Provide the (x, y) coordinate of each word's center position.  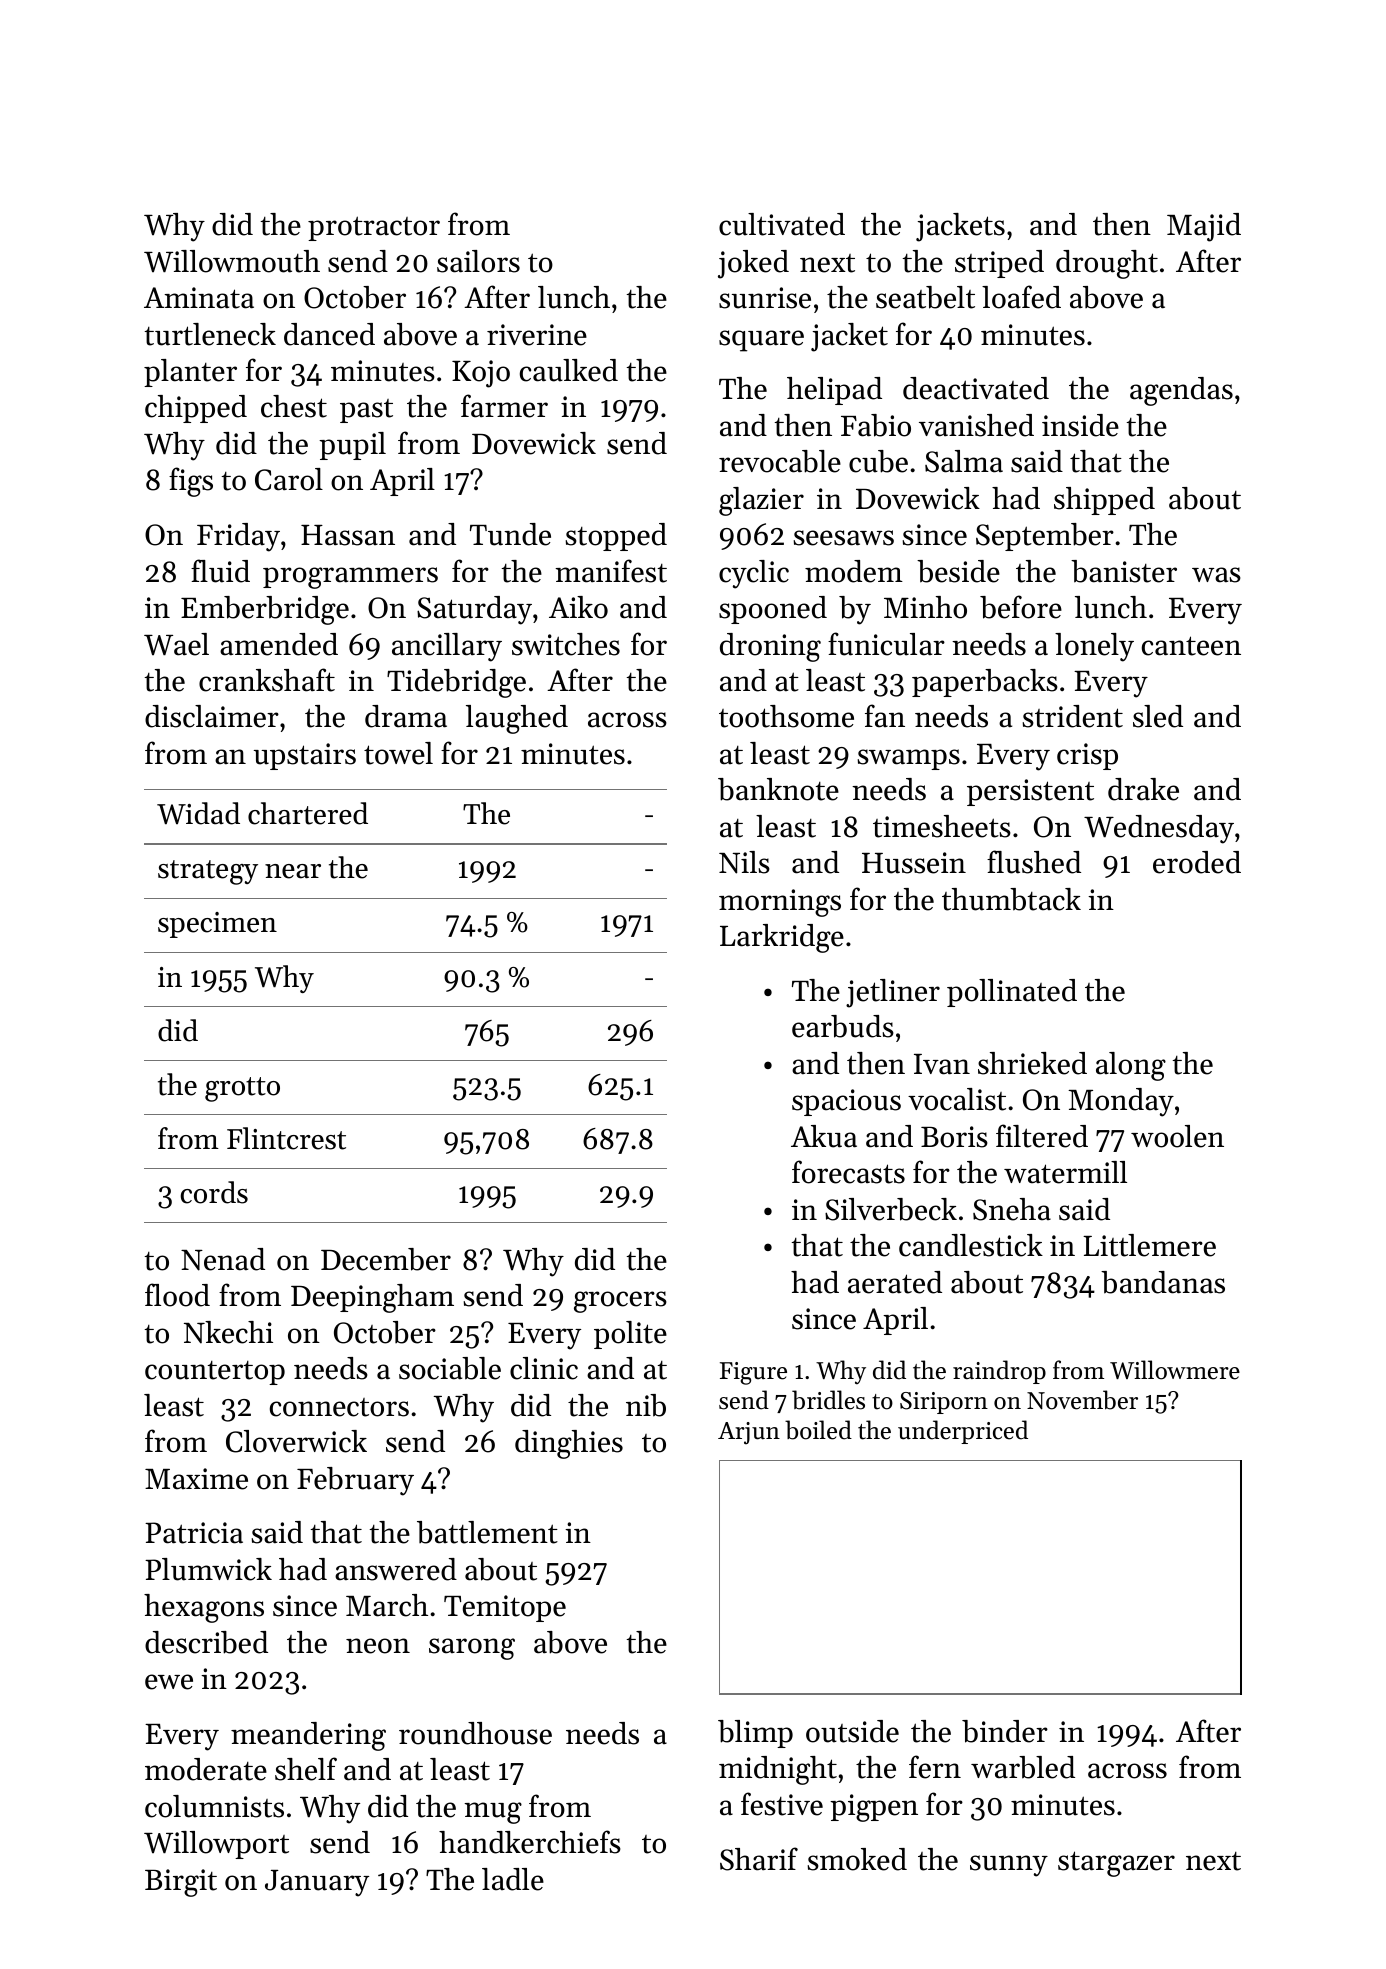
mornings (780, 903)
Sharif (759, 1859)
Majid (1204, 227)
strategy (208, 872)
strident (1073, 716)
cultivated (782, 224)
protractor (374, 228)
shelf (306, 1769)
